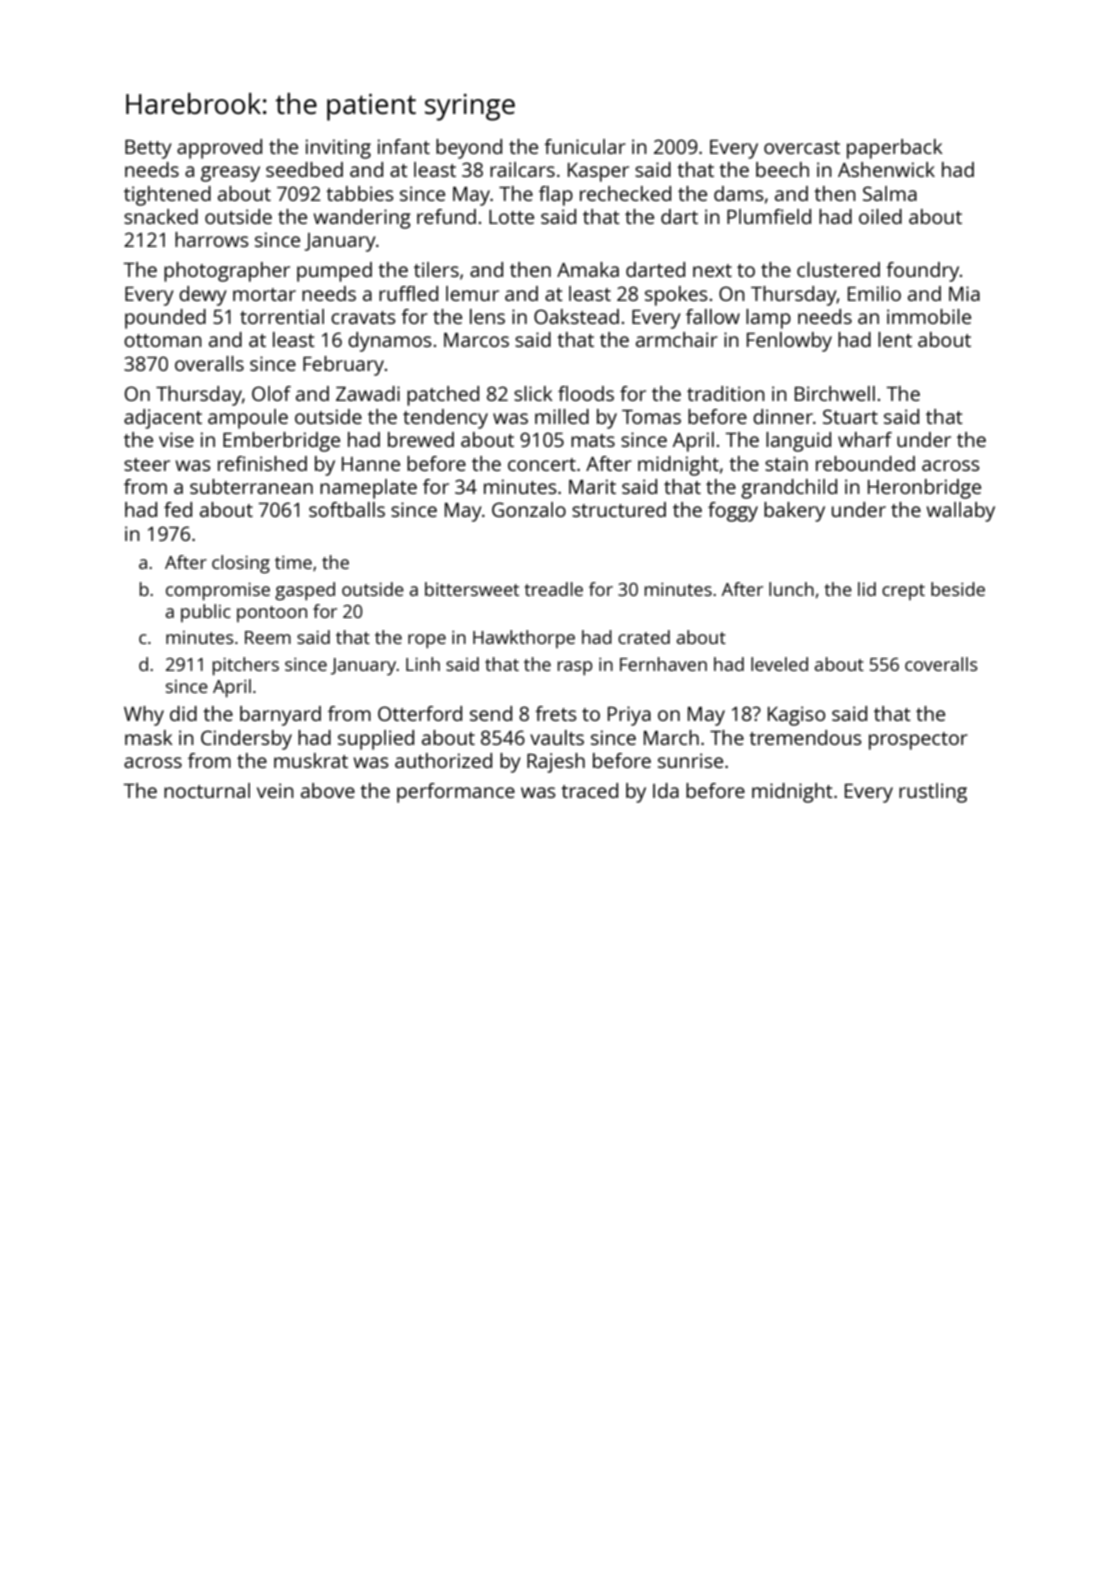 This screenshot has height=1583, width=1120. I want to click on fed, so click(178, 509).
